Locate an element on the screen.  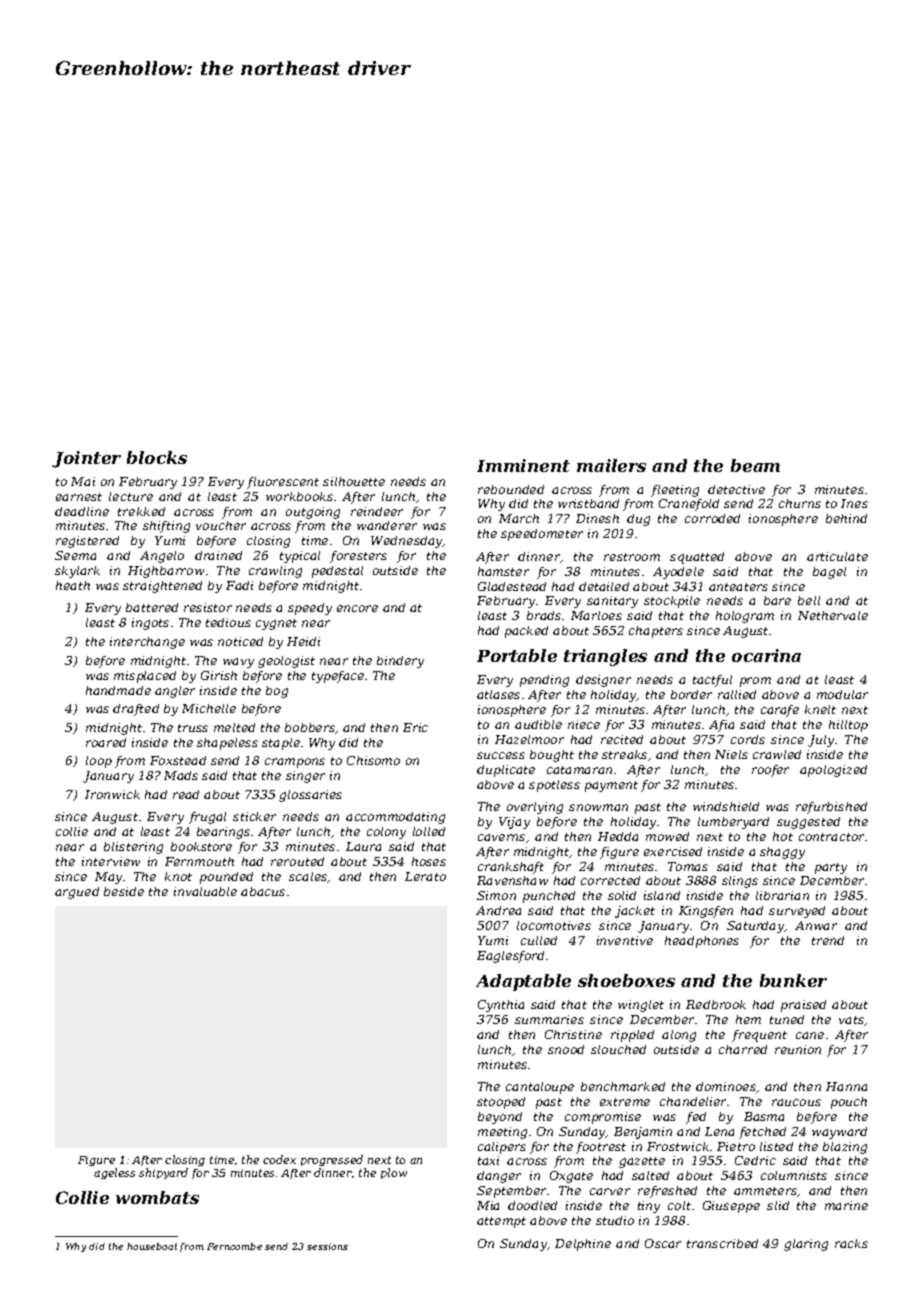
registered is located at coordinates (87, 542).
